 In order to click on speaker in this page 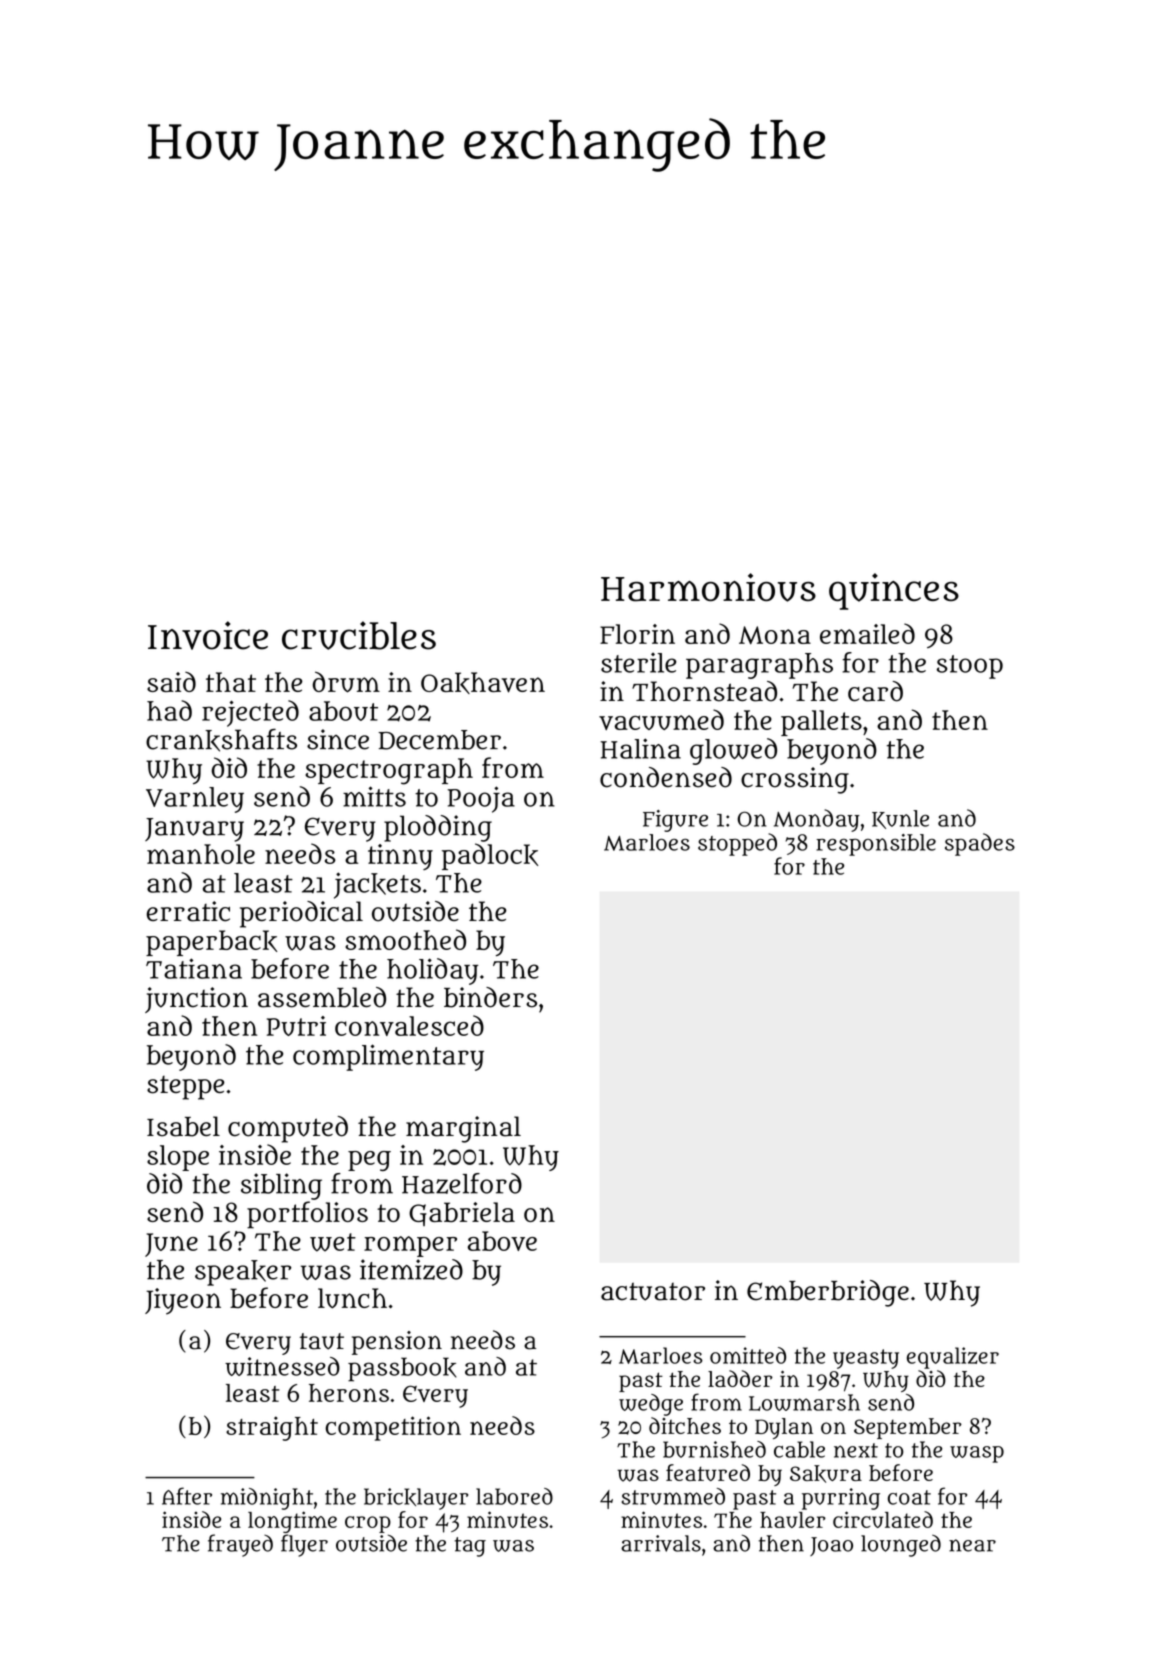, I will do `click(243, 1273)`.
